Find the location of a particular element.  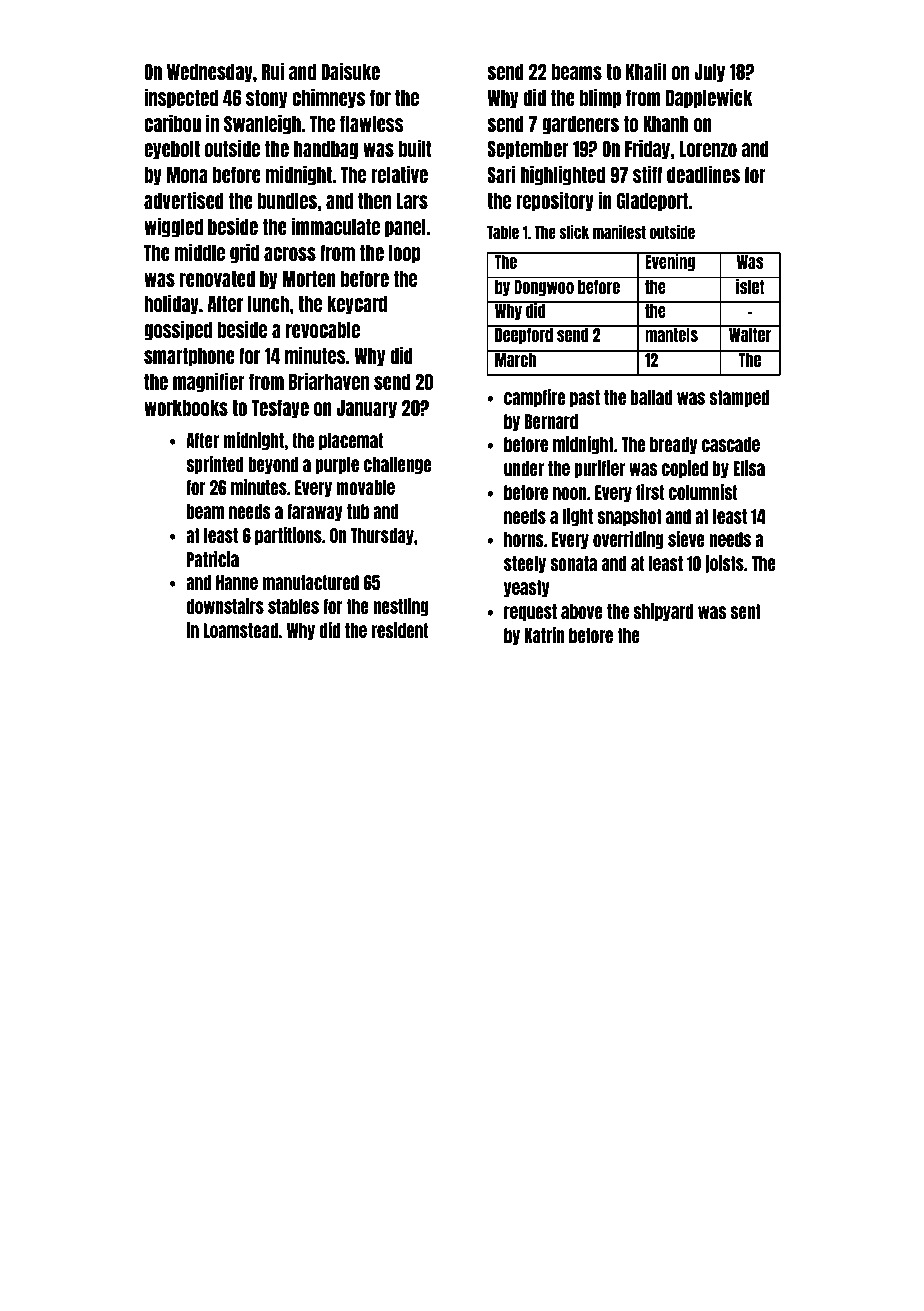

loop is located at coordinates (405, 254).
